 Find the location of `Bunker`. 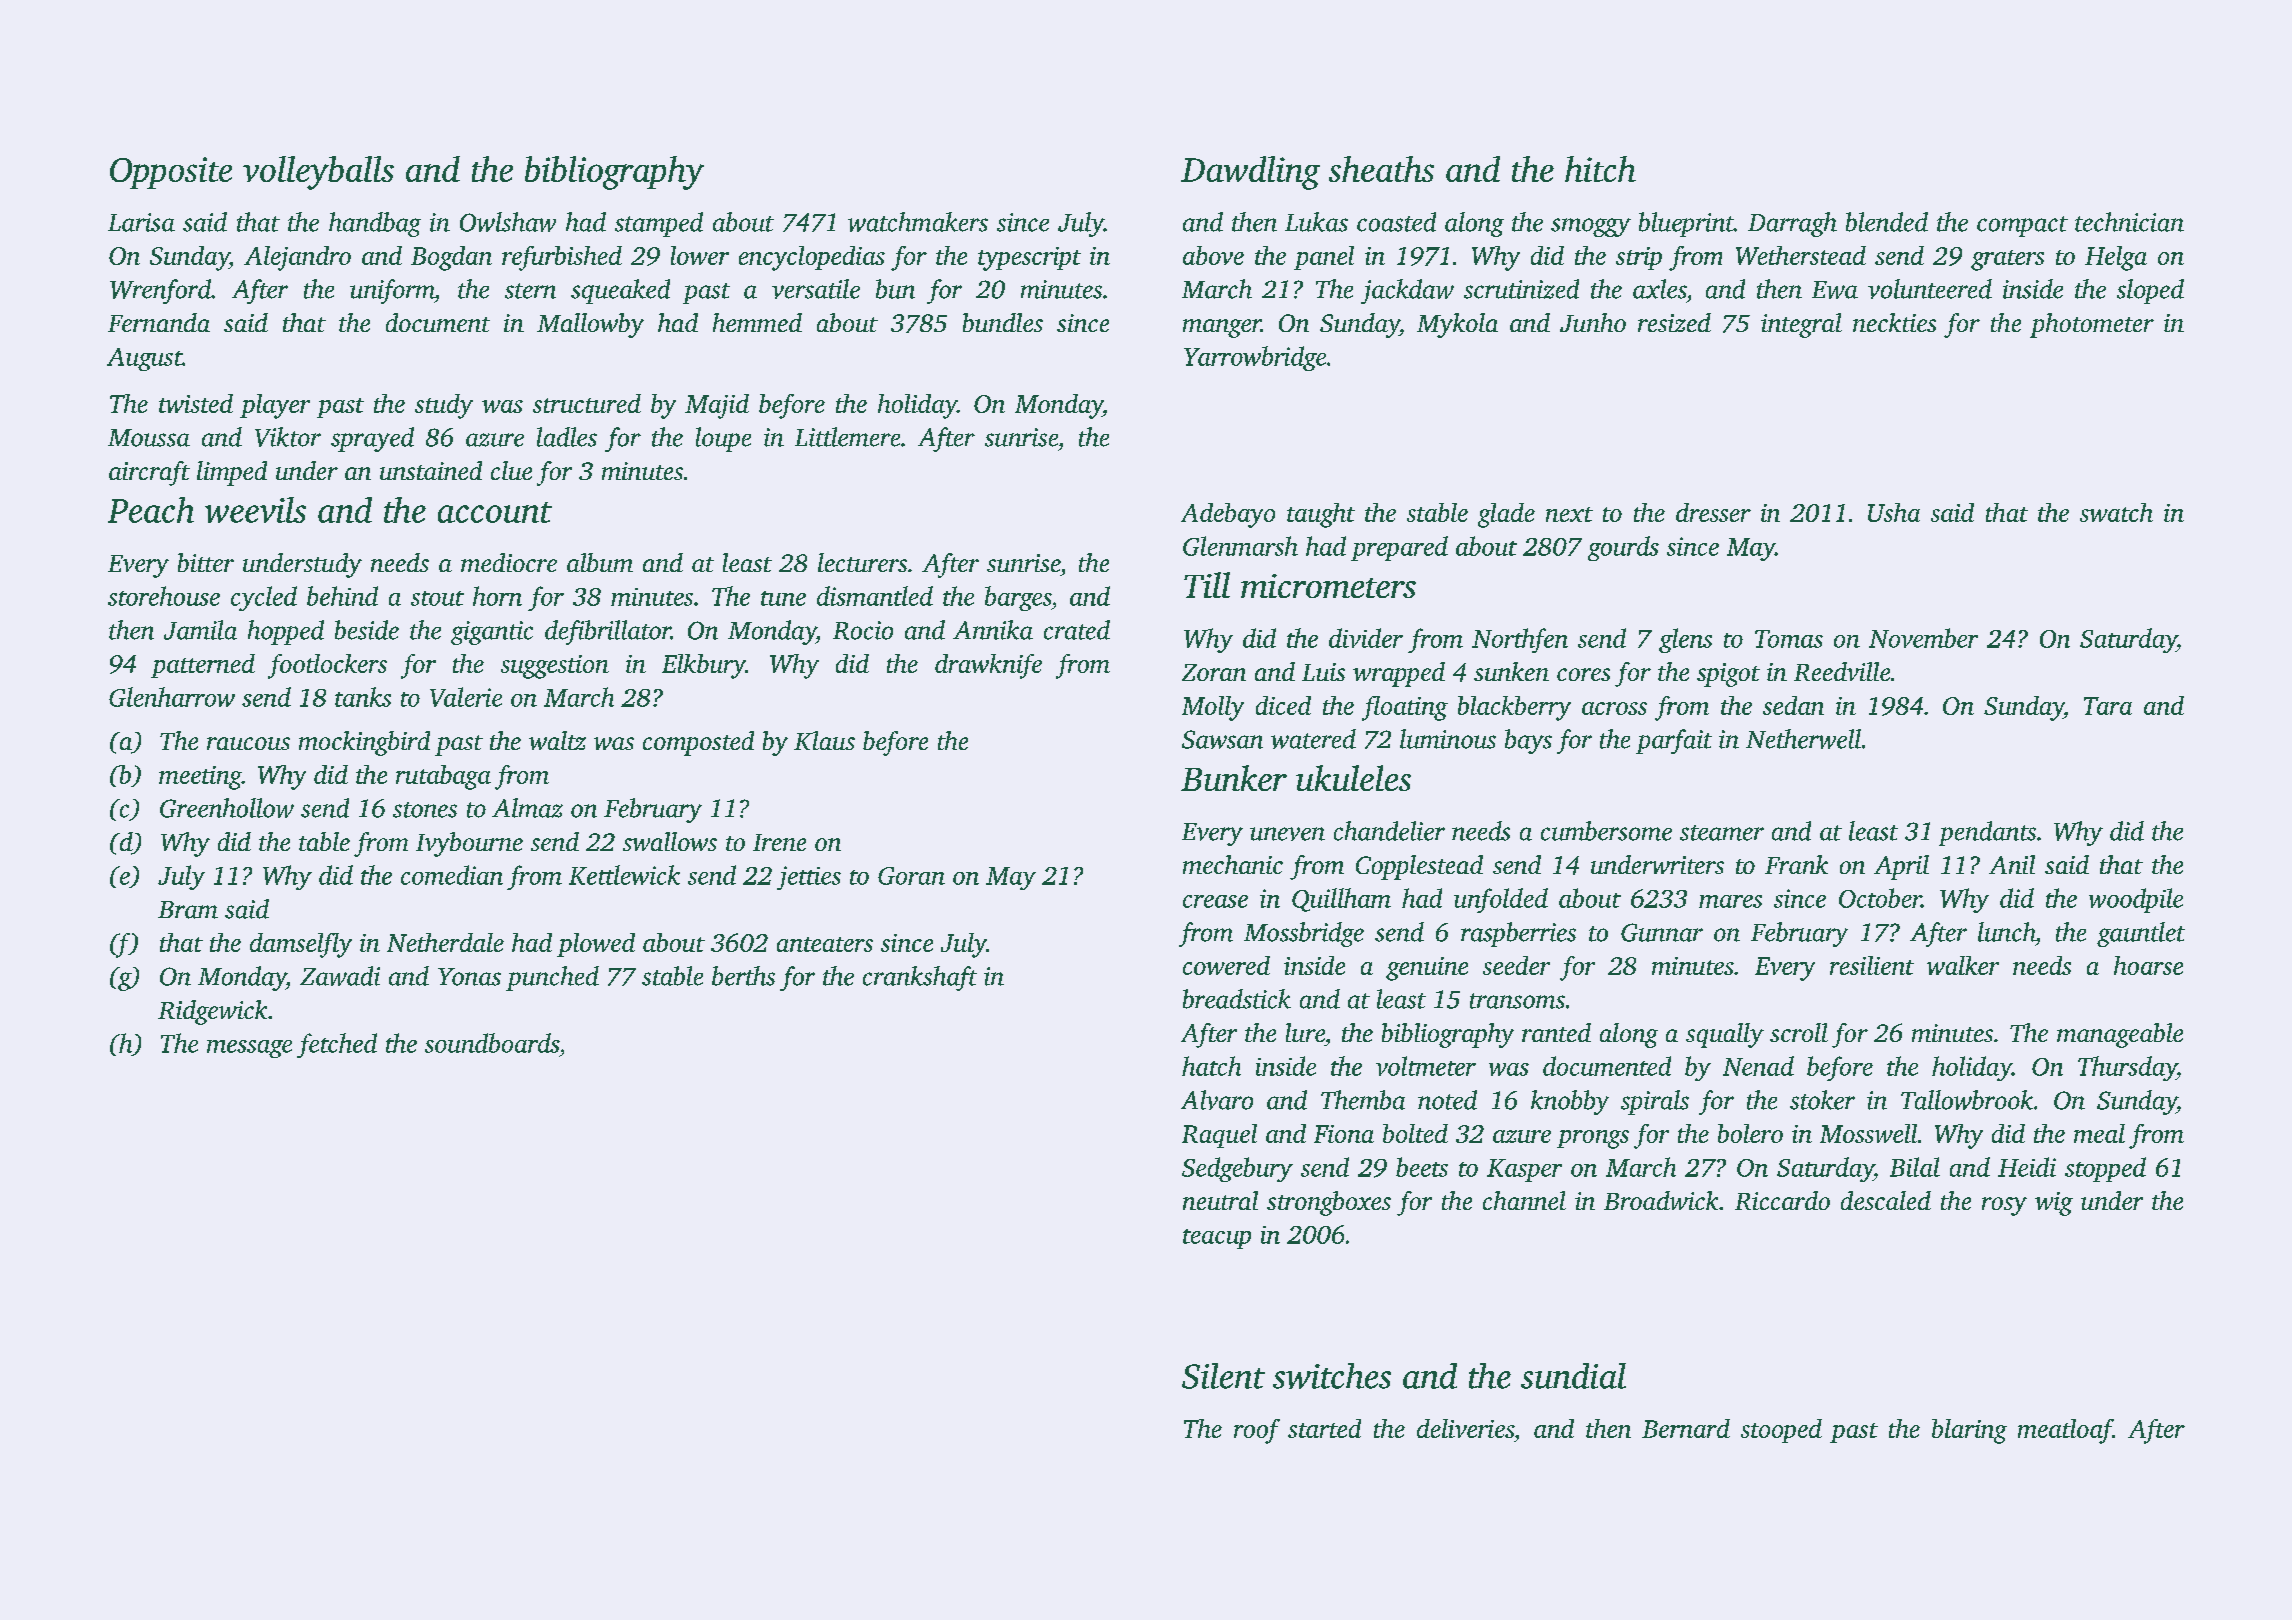

Bunker is located at coordinates (1234, 778).
